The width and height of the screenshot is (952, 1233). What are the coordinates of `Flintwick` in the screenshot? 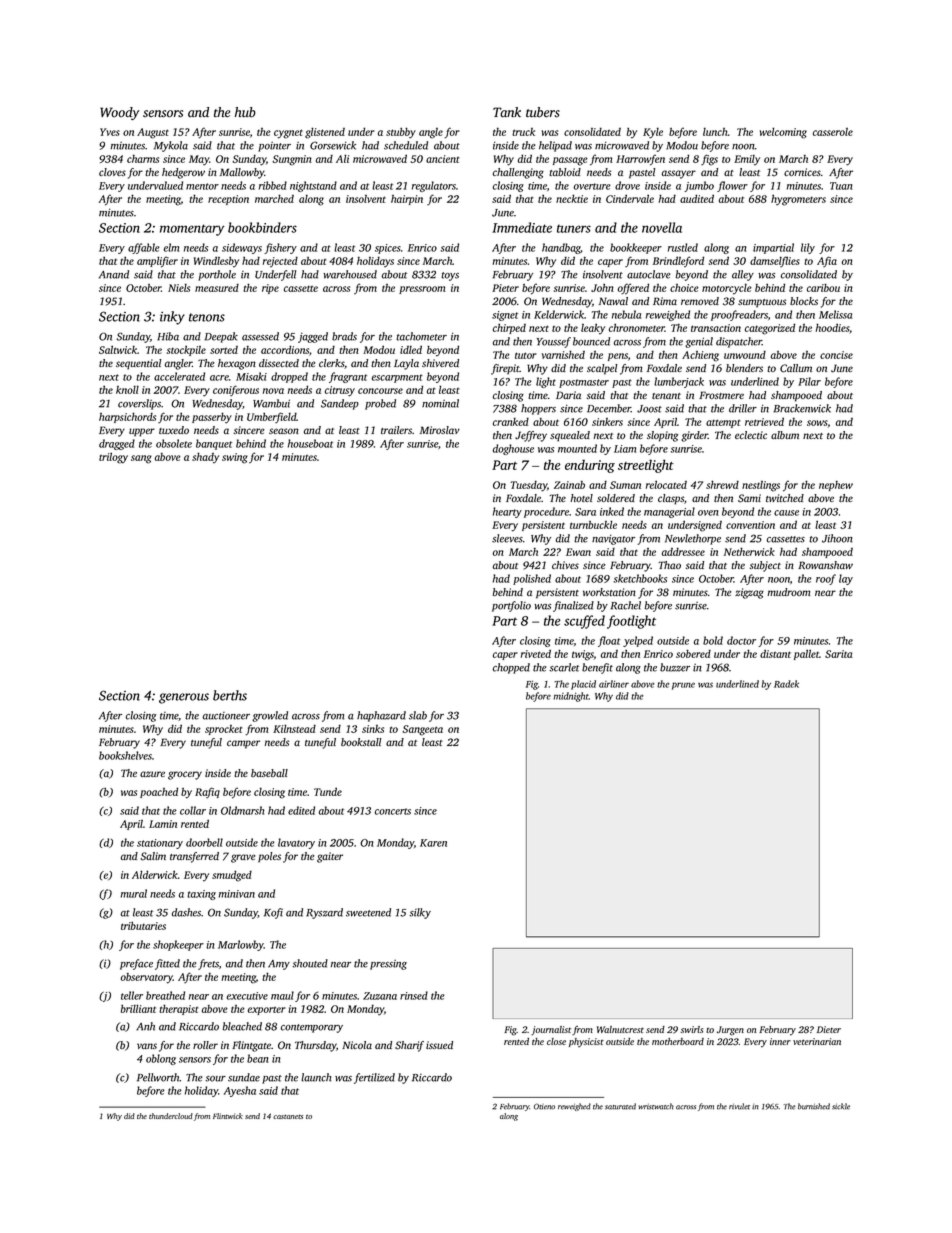 It's located at (228, 1116).
